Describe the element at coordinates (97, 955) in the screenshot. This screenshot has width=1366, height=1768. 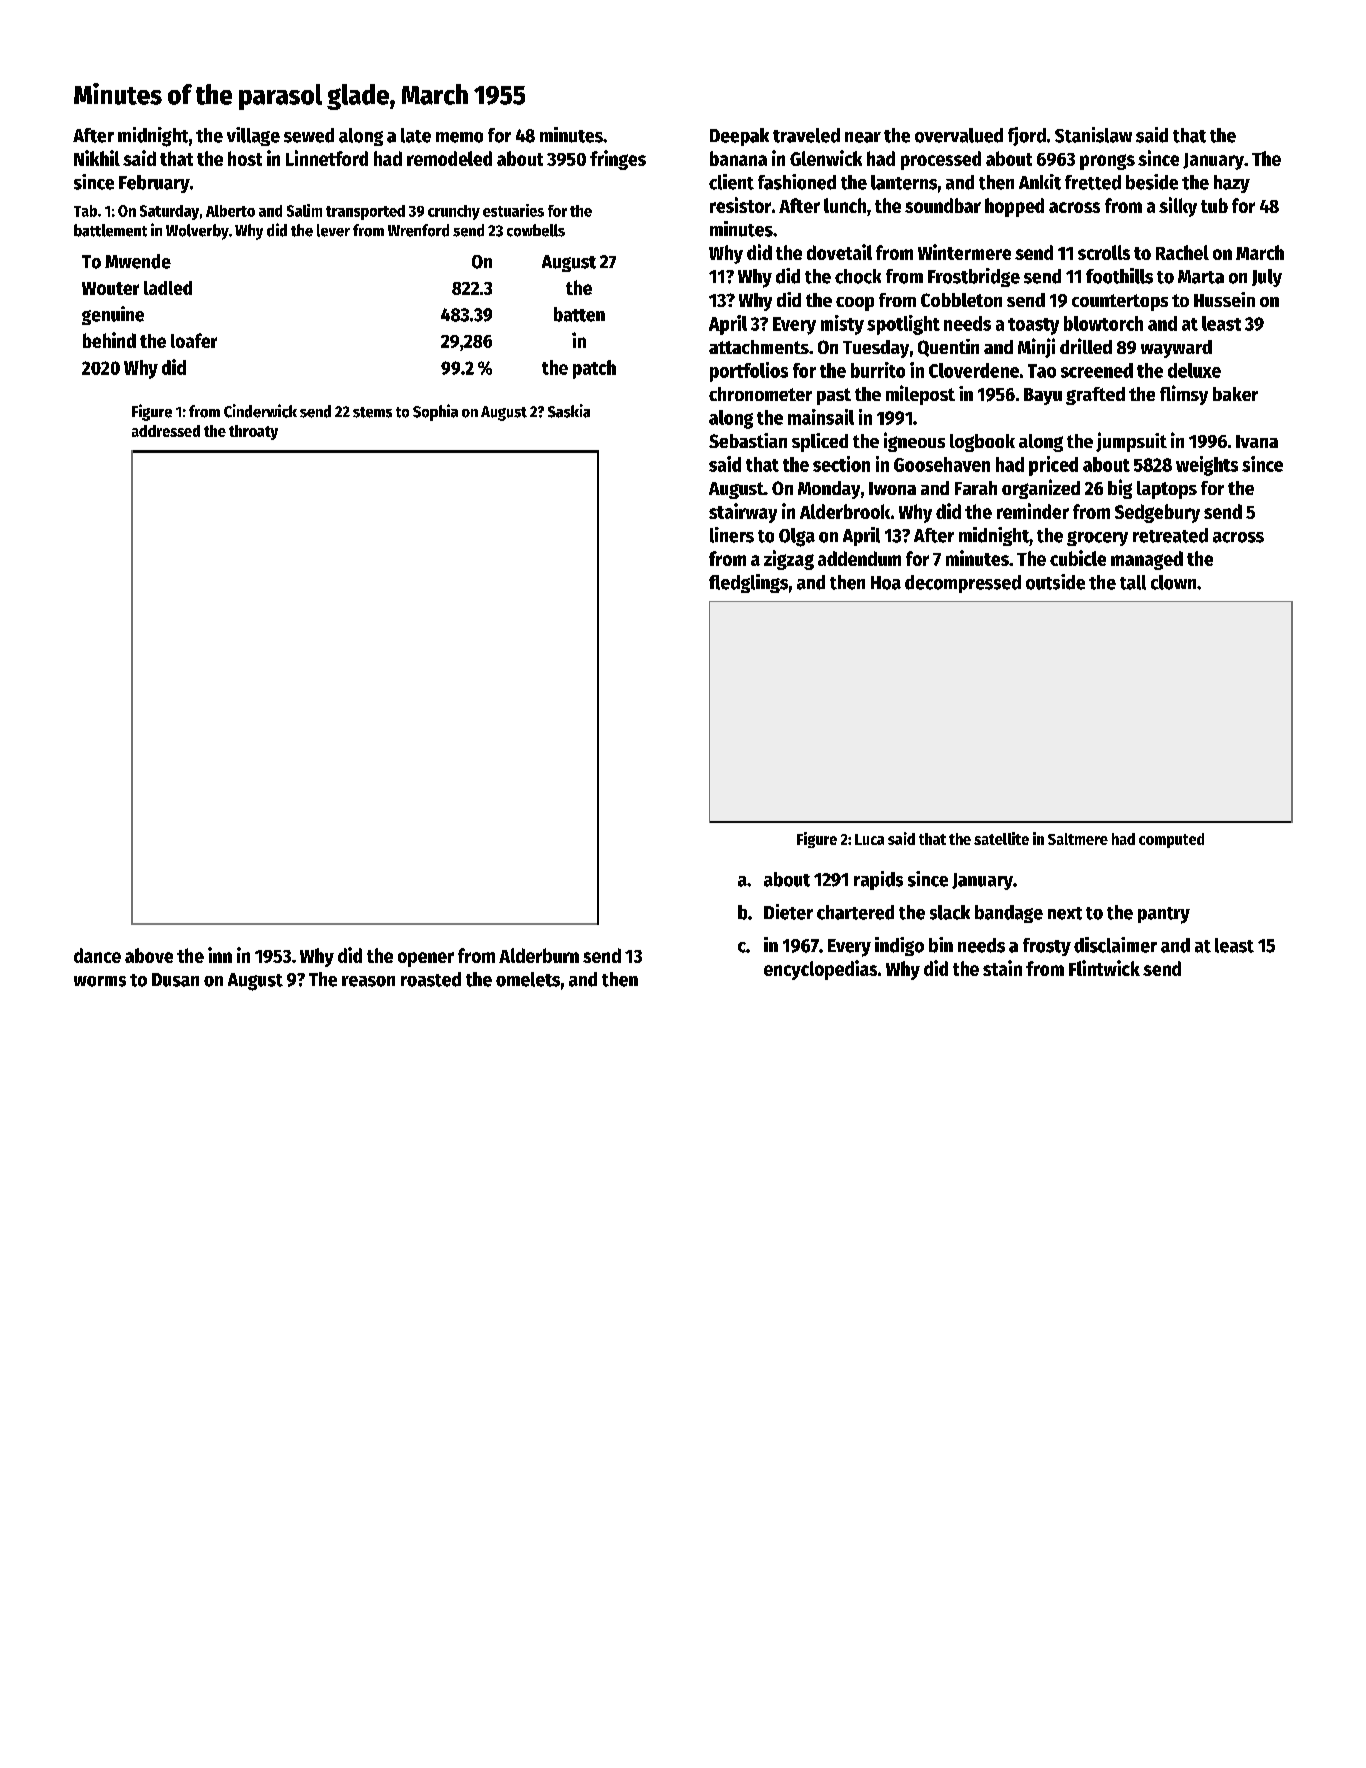
I see `dance` at that location.
